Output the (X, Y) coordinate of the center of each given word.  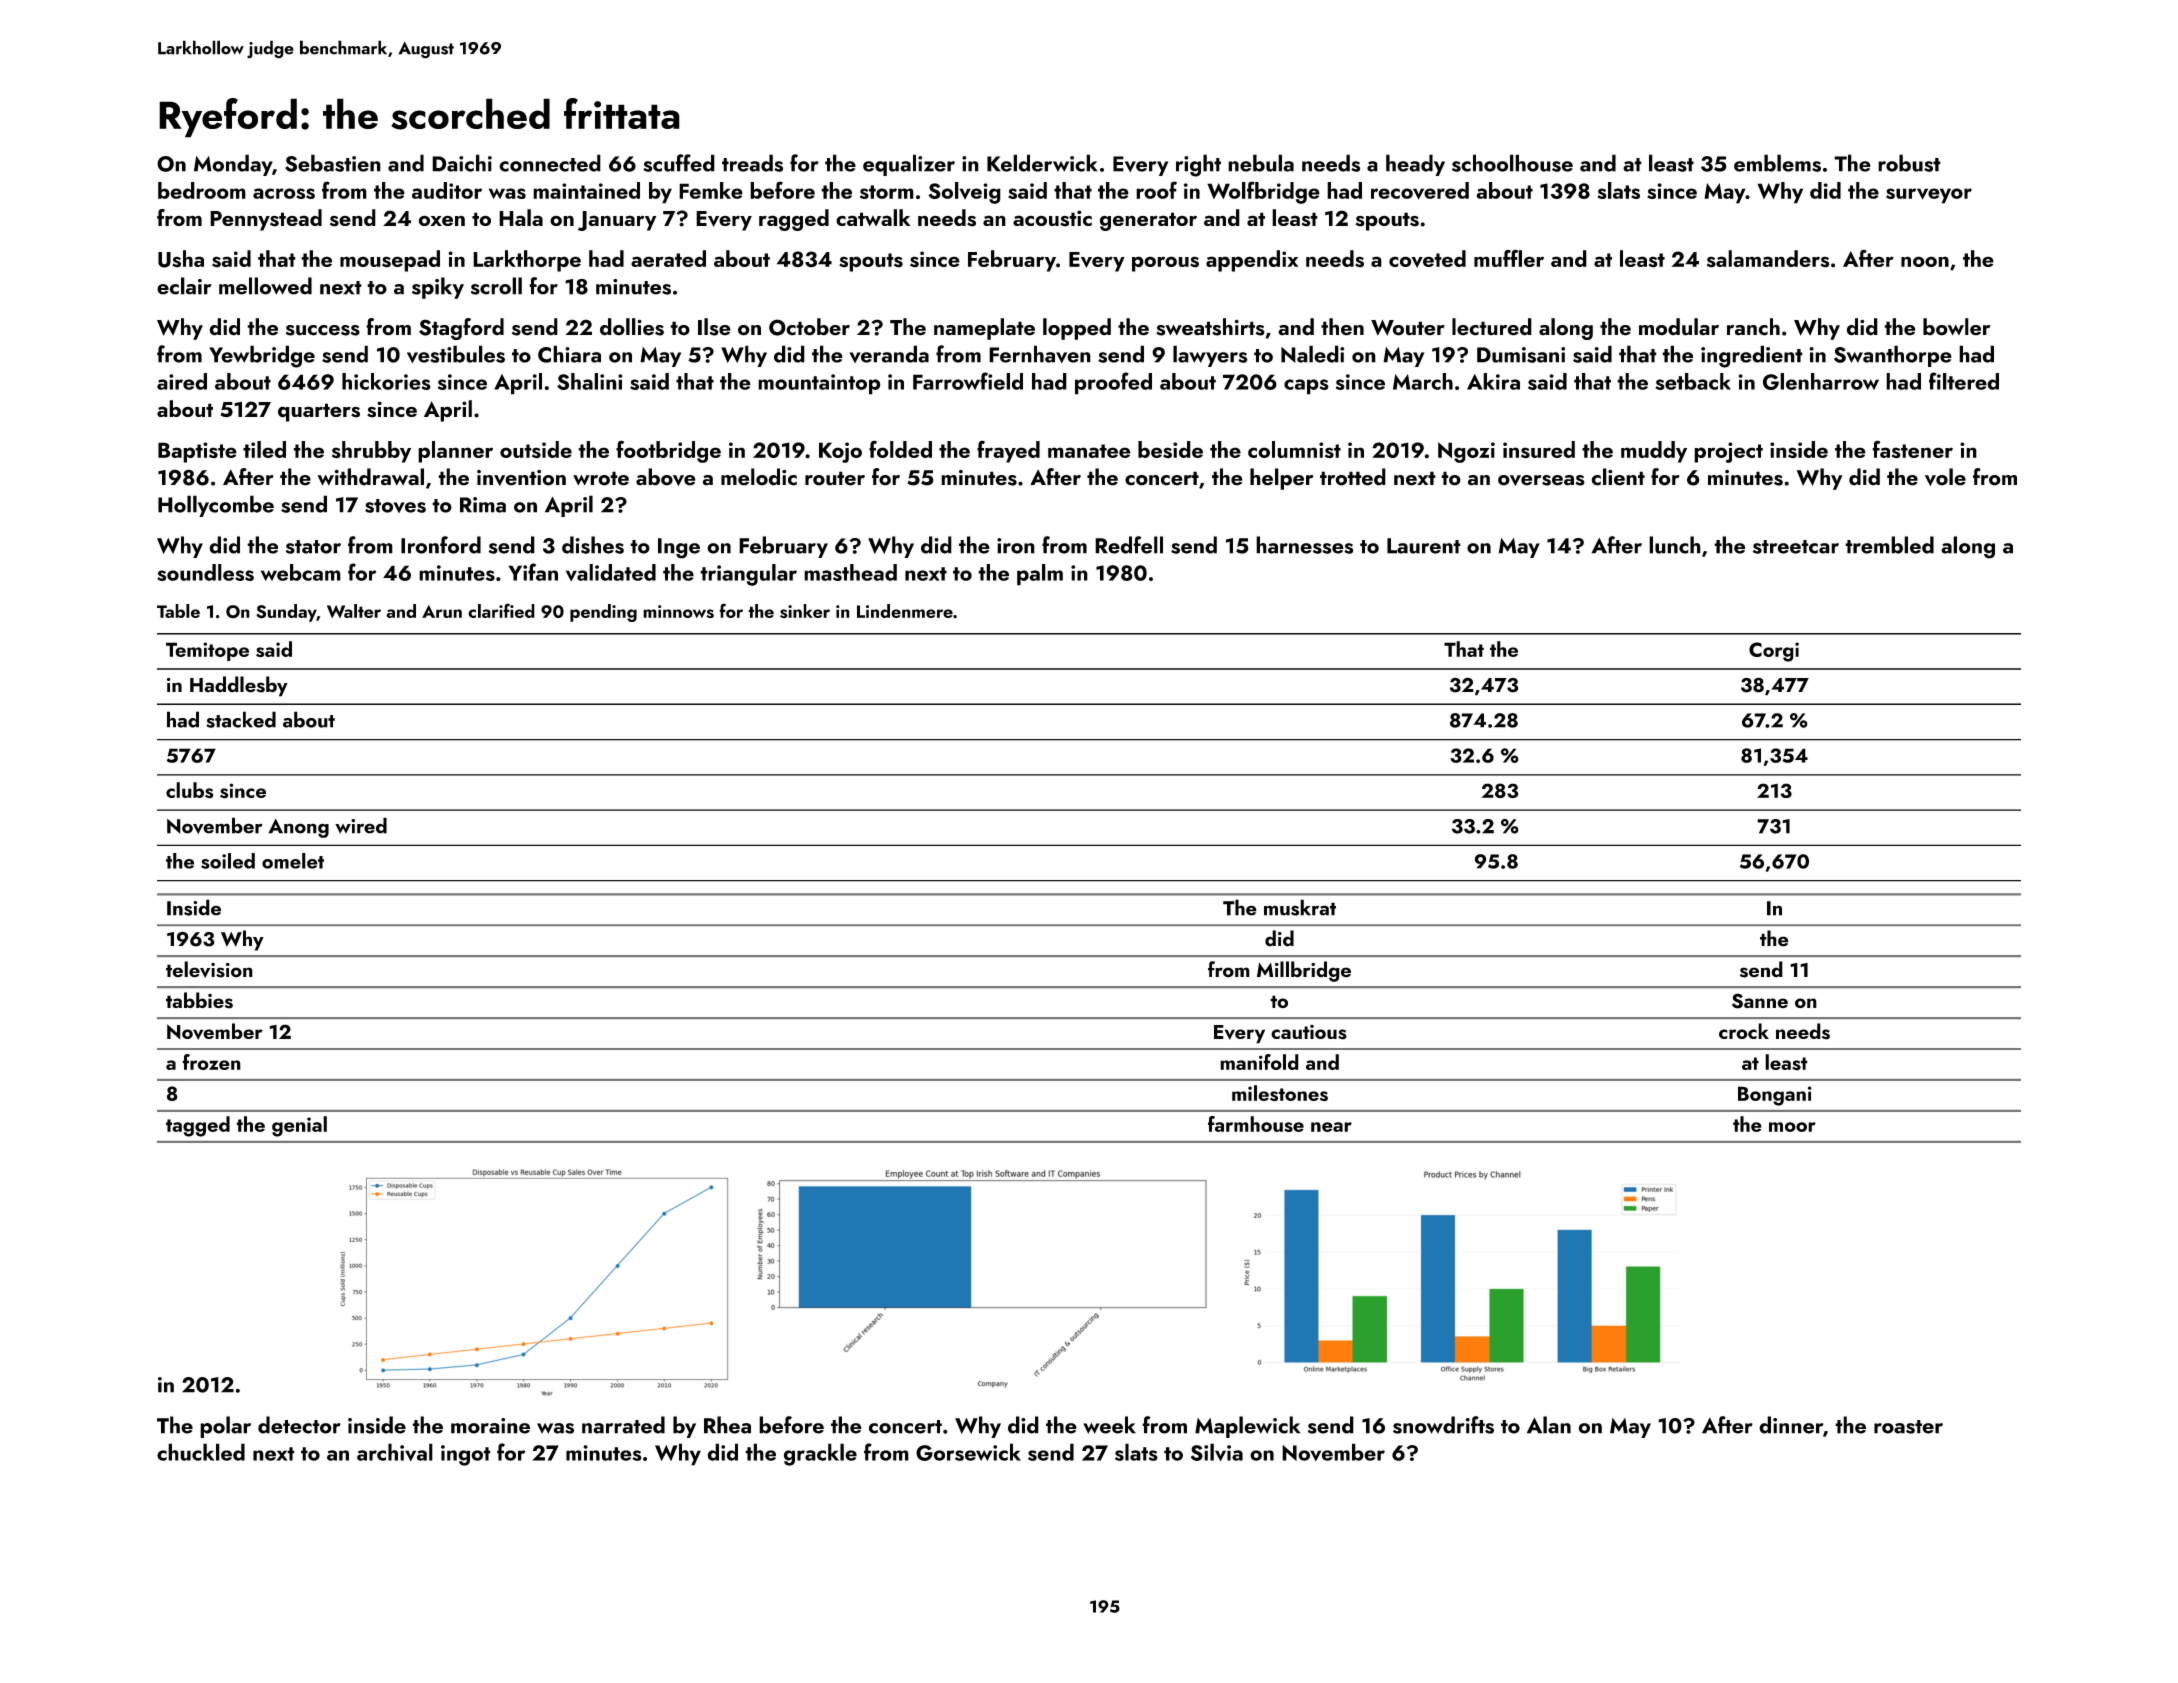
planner (455, 452)
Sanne (1760, 1001)
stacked (241, 719)
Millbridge (1304, 971)
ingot (466, 1455)
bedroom (202, 190)
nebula (1261, 163)
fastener (1912, 449)
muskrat (1300, 907)
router (835, 478)
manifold (1259, 1062)
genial (299, 1126)
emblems (1777, 163)
